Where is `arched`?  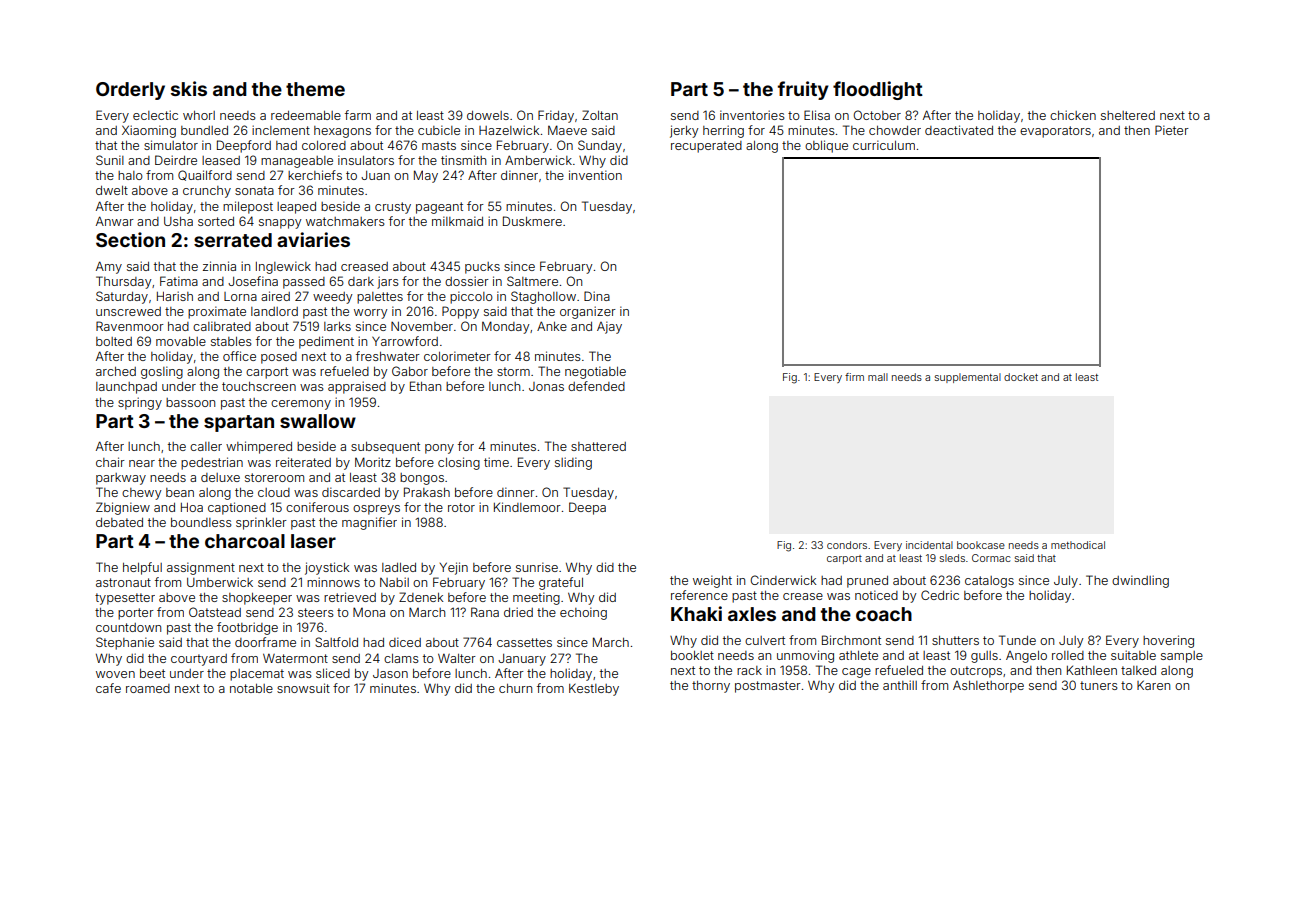
arched is located at coordinates (116, 371).
